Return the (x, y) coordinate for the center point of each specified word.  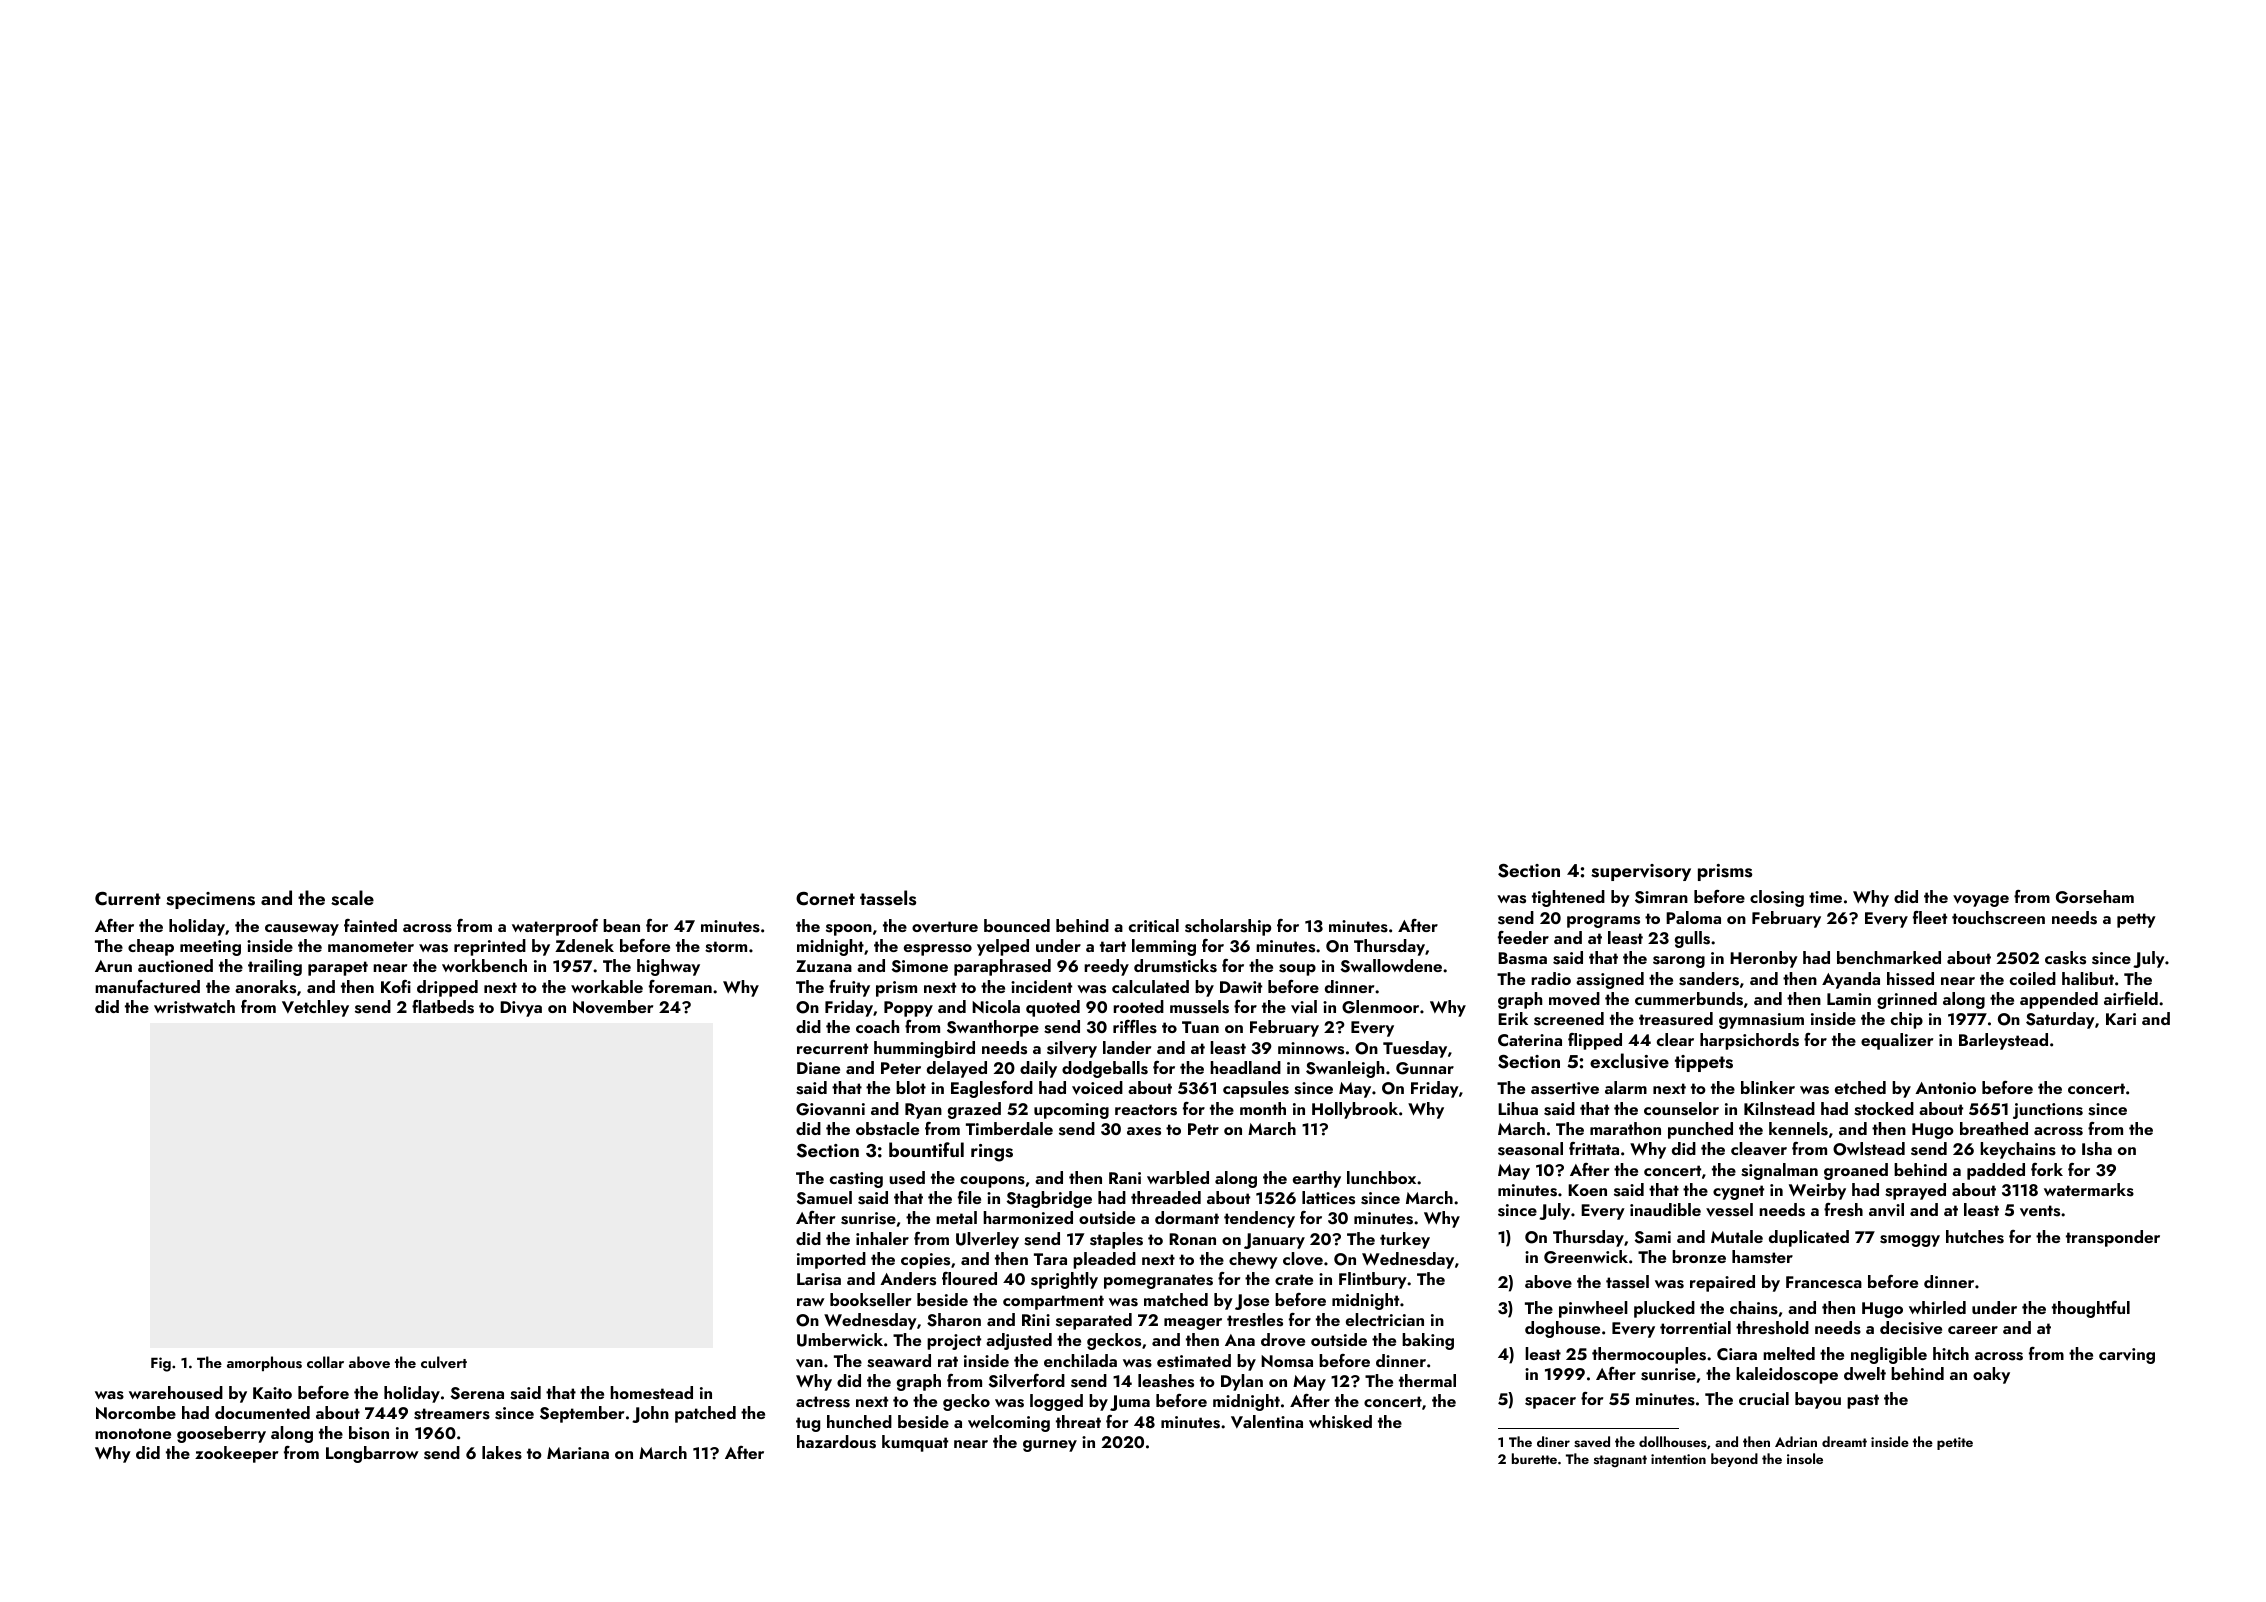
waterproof (555, 927)
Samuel (824, 1198)
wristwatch (194, 1007)
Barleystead (2003, 1041)
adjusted (1019, 1341)
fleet (1930, 917)
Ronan (1192, 1239)
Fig (161, 1364)
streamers (452, 1414)
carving (2127, 1356)
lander (1127, 1047)
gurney (1050, 1446)
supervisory (1641, 872)
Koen (1587, 1190)
